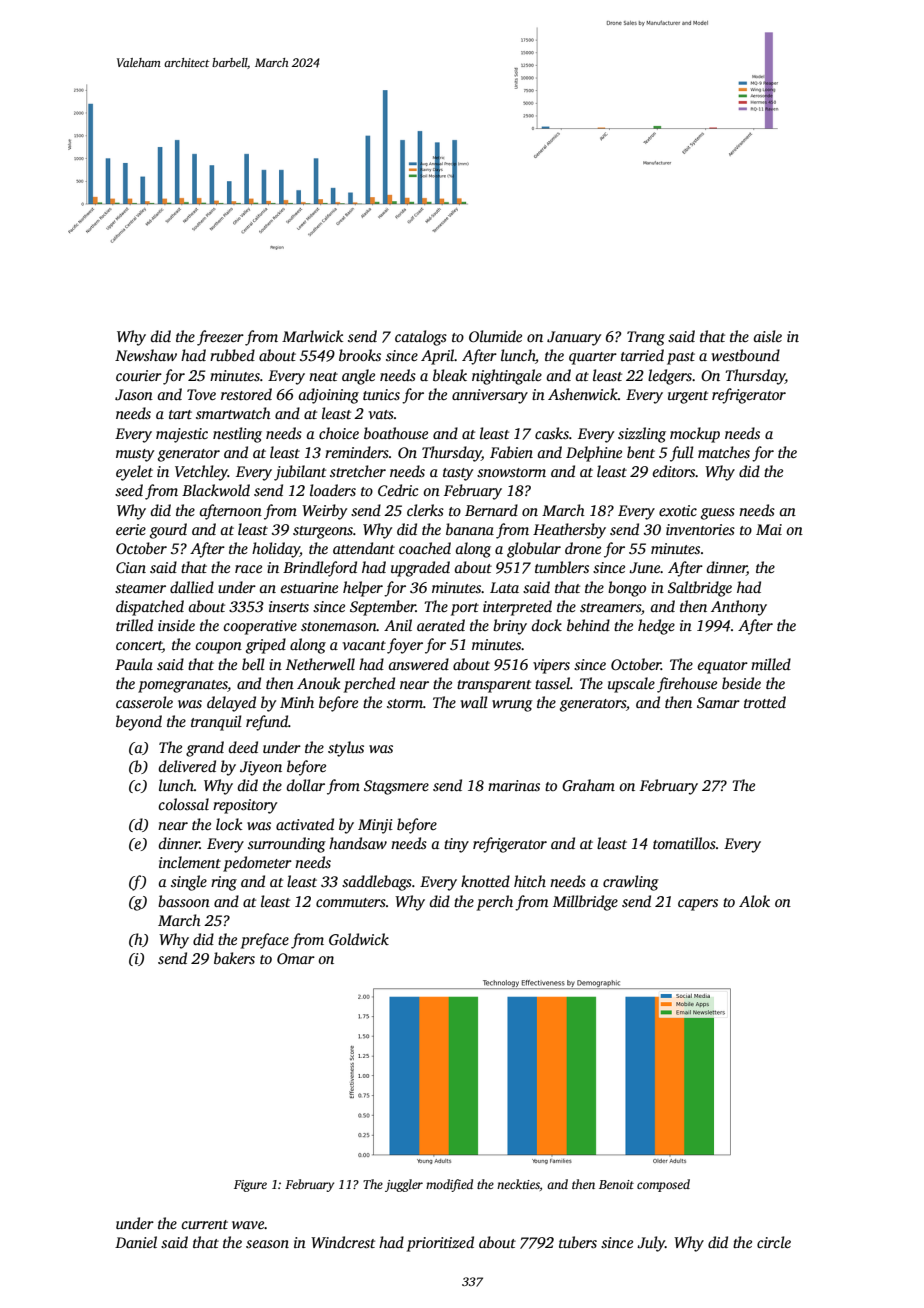 The height and width of the screenshot is (1308, 924). What do you see at coordinates (754, 901) in the screenshot?
I see `Alok` at bounding box center [754, 901].
